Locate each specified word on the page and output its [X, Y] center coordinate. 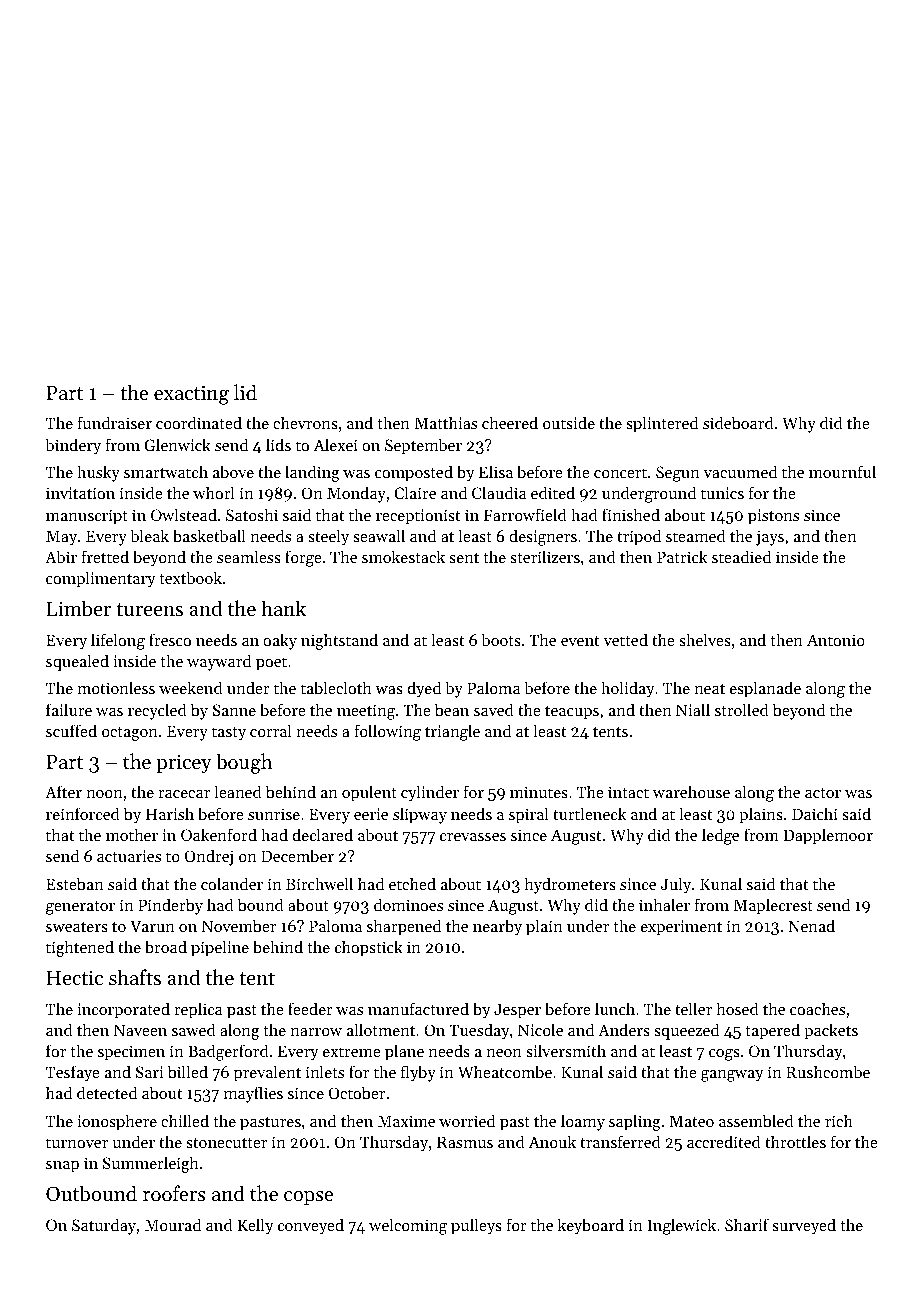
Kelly [256, 1226]
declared [323, 834]
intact [628, 792]
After [63, 791]
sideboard [738, 422]
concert [620, 473]
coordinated [199, 422]
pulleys [476, 1226]
